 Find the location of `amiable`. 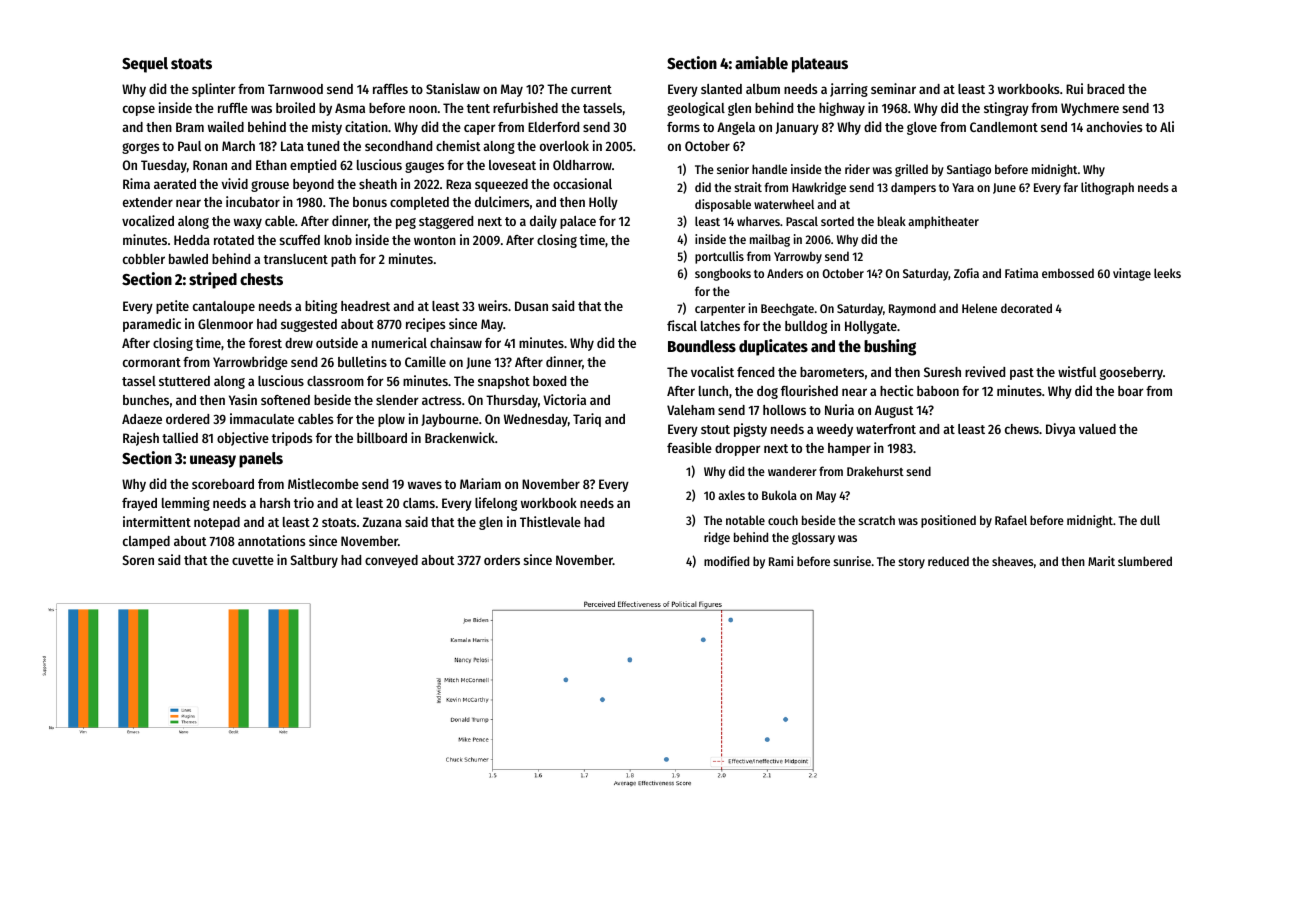

amiable is located at coordinates (761, 63).
